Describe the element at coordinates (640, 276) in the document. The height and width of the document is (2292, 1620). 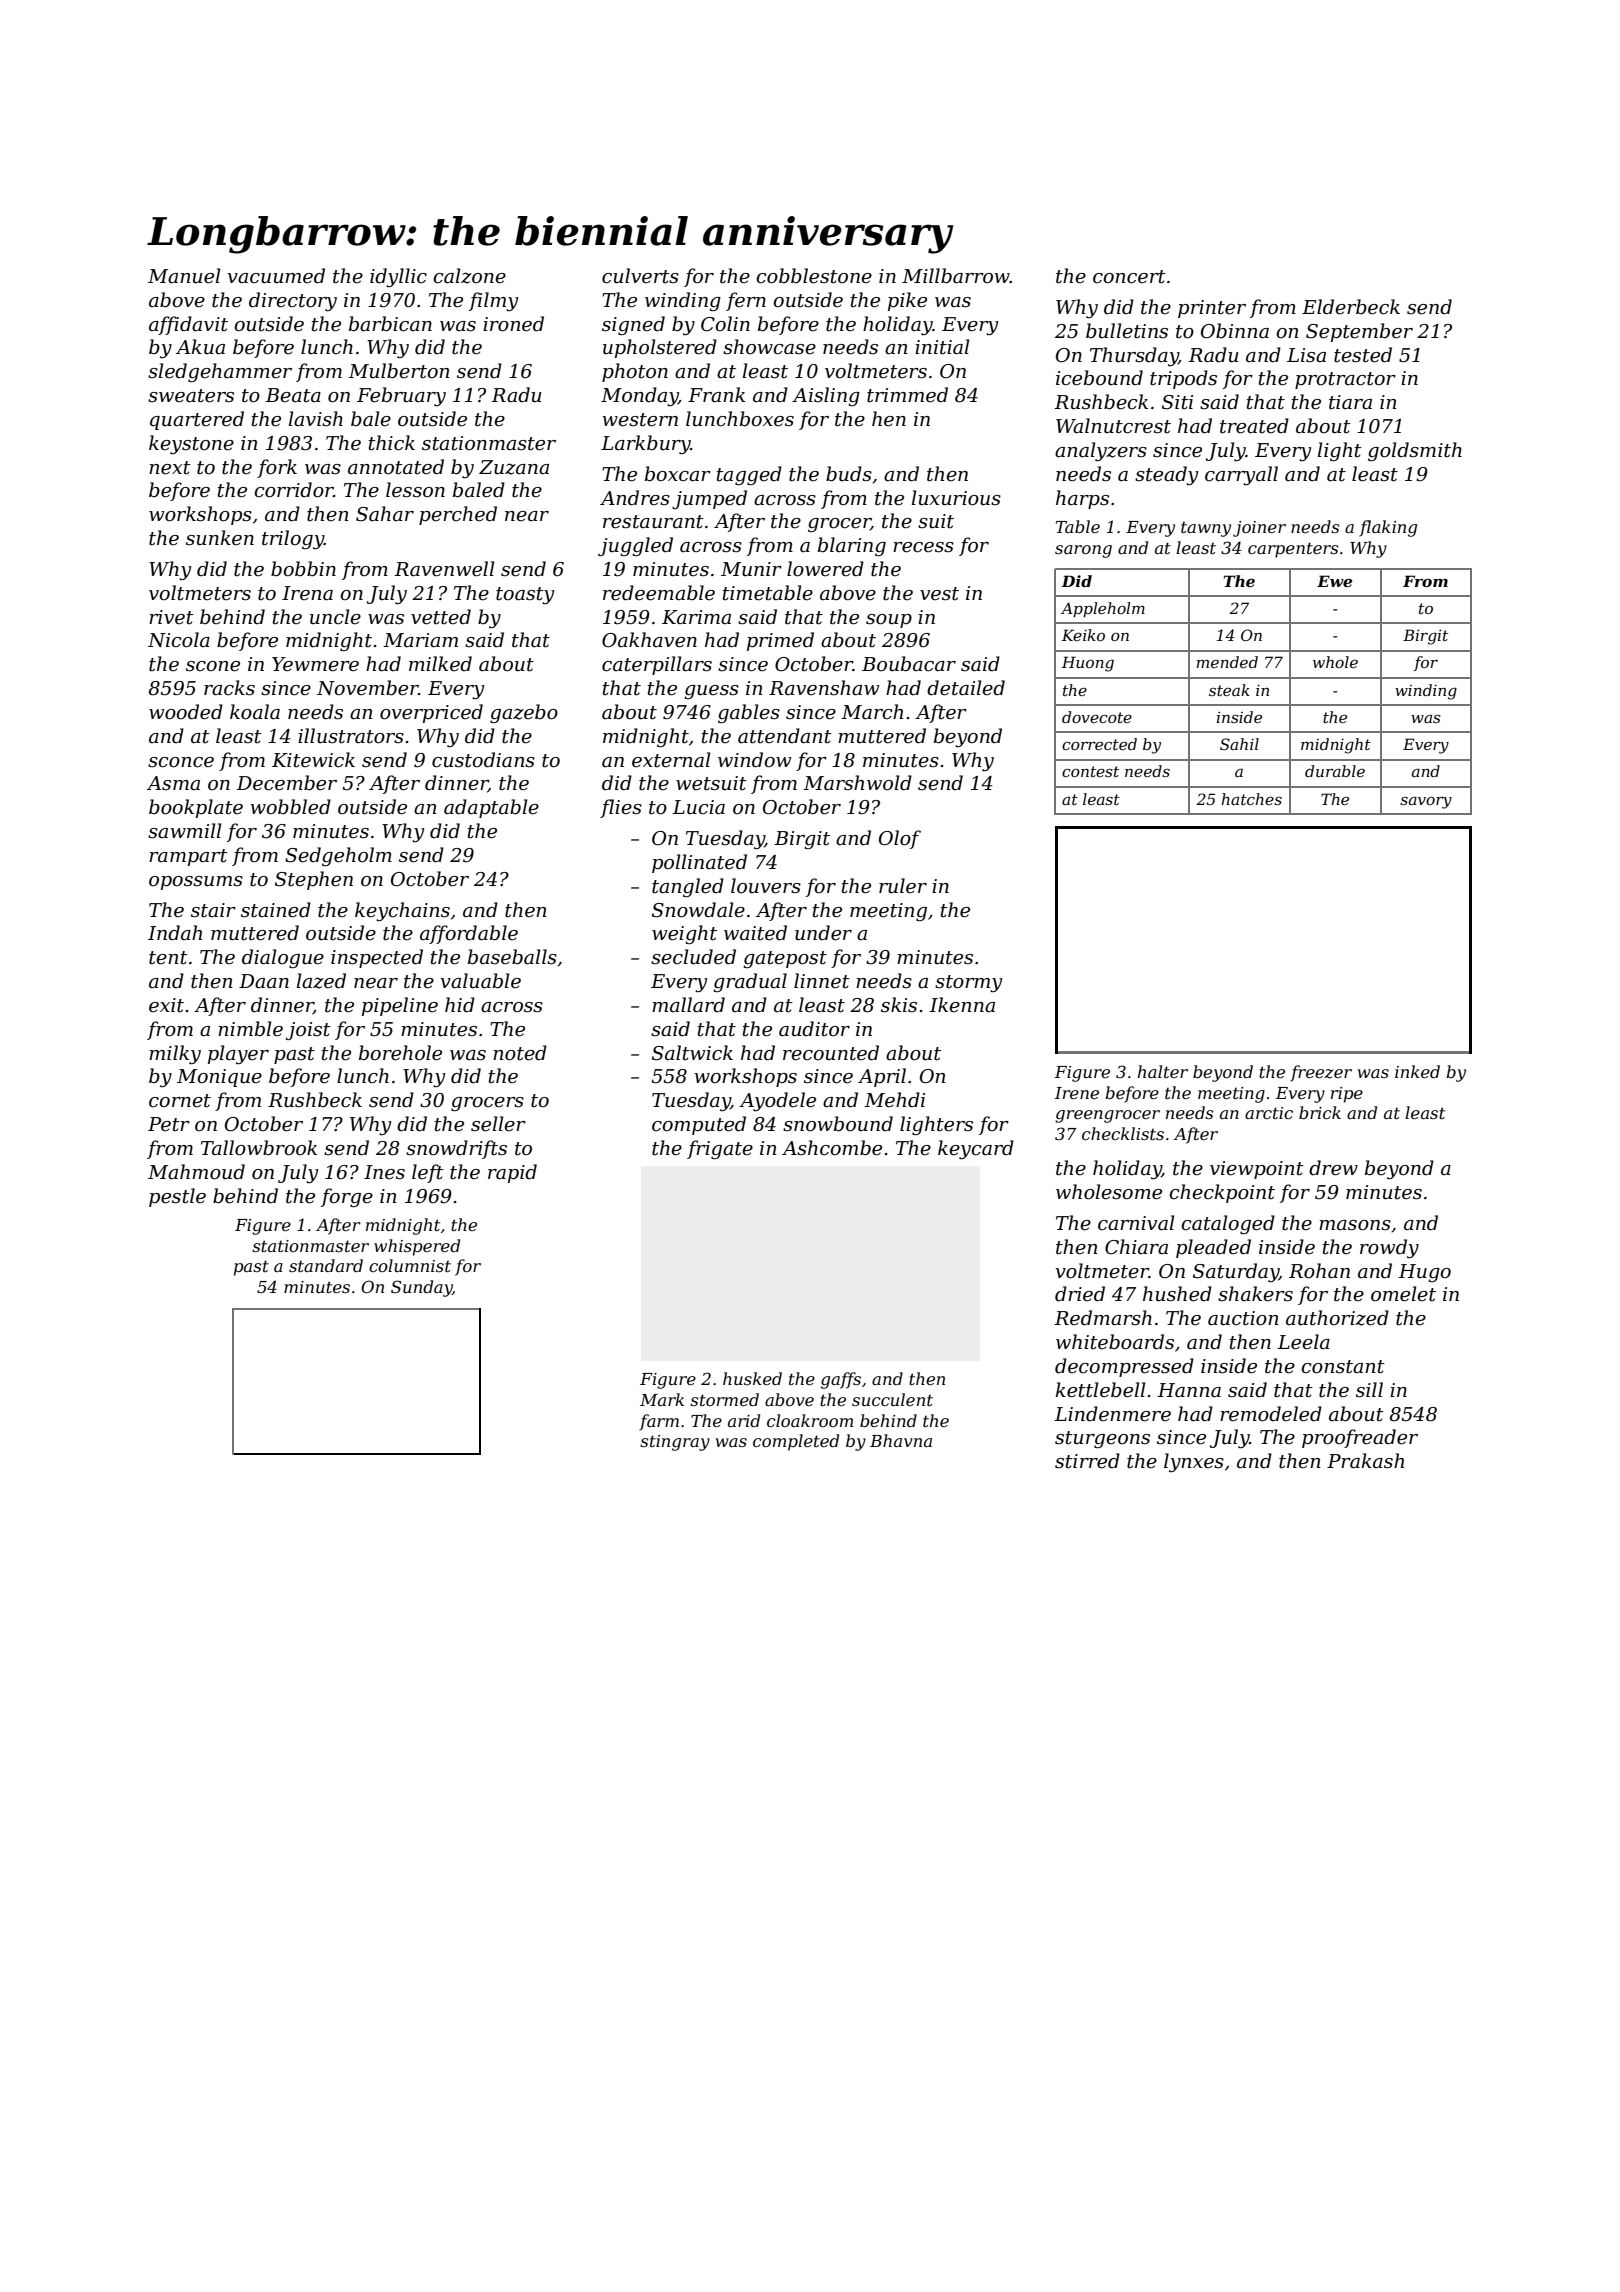
I see `culverts` at that location.
